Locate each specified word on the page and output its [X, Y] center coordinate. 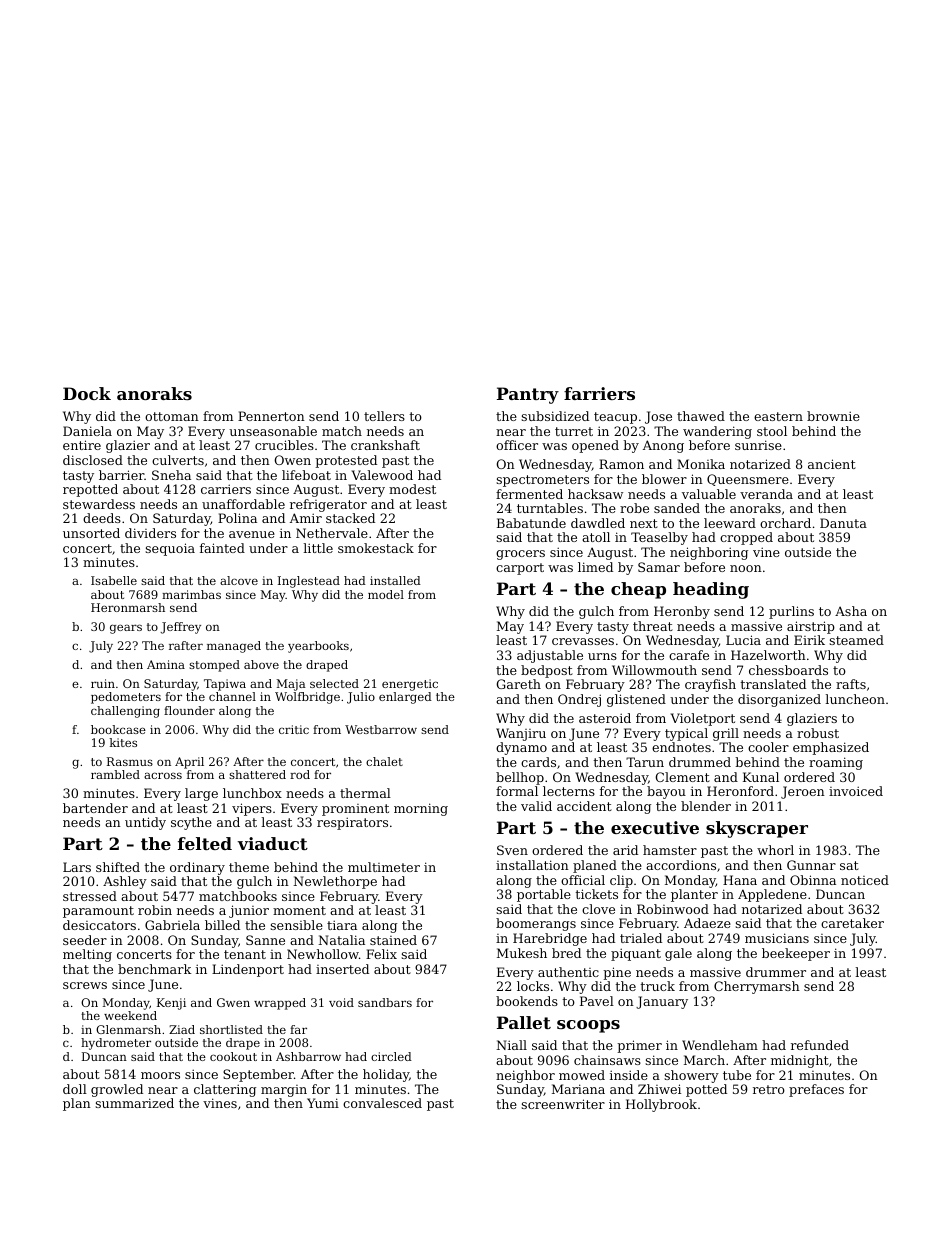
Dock [87, 393]
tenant [245, 954]
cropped [746, 538]
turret [574, 431]
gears [126, 629]
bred [566, 953]
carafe [689, 655]
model [386, 594]
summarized [134, 1103]
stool [772, 431]
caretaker [852, 923]
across [163, 775]
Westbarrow [381, 729]
